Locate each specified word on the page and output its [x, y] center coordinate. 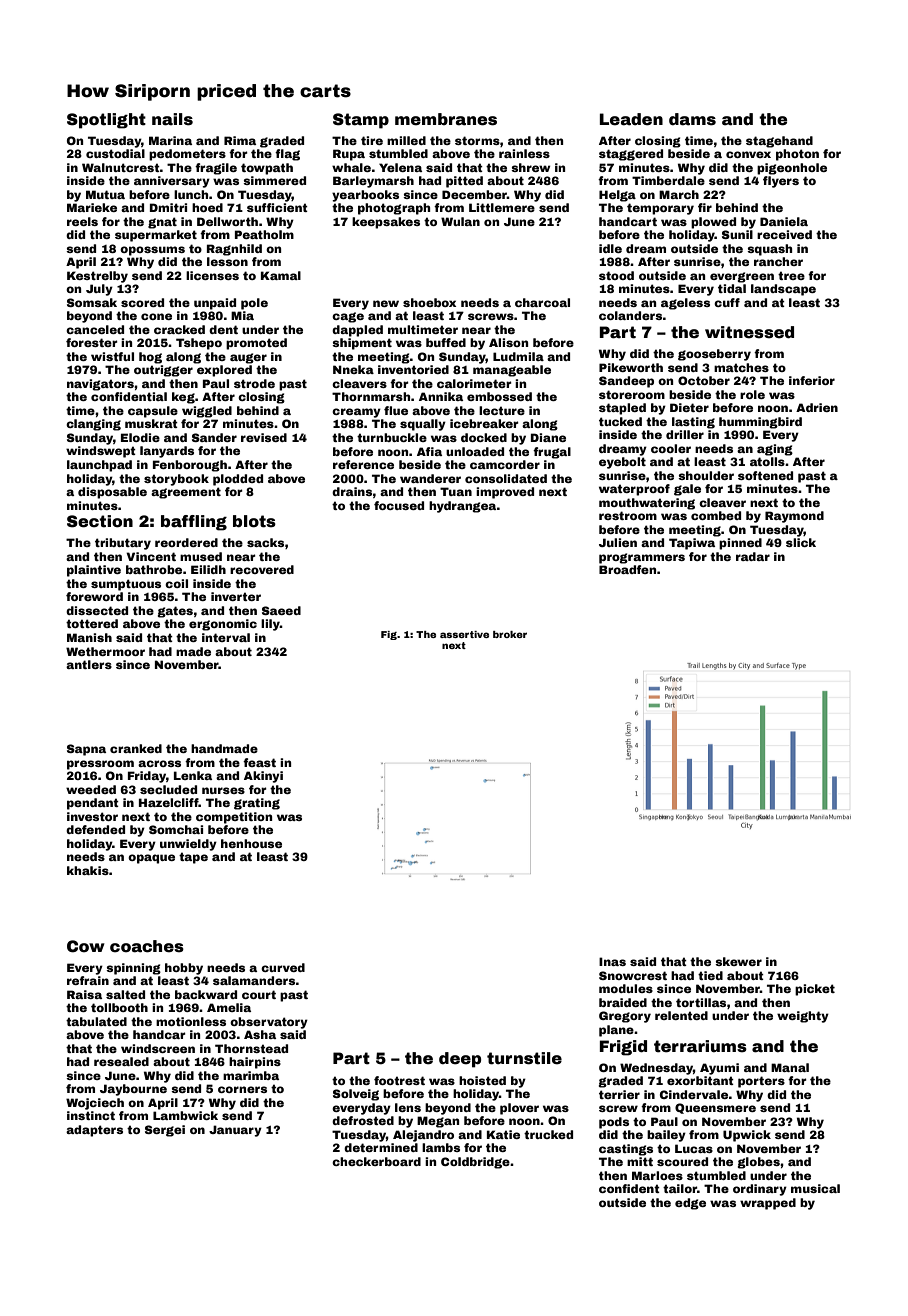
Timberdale [668, 180]
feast [259, 762]
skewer [738, 961]
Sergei [165, 1131]
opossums [152, 251]
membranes [446, 119]
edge [690, 1204]
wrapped [768, 1204]
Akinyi [263, 777]
